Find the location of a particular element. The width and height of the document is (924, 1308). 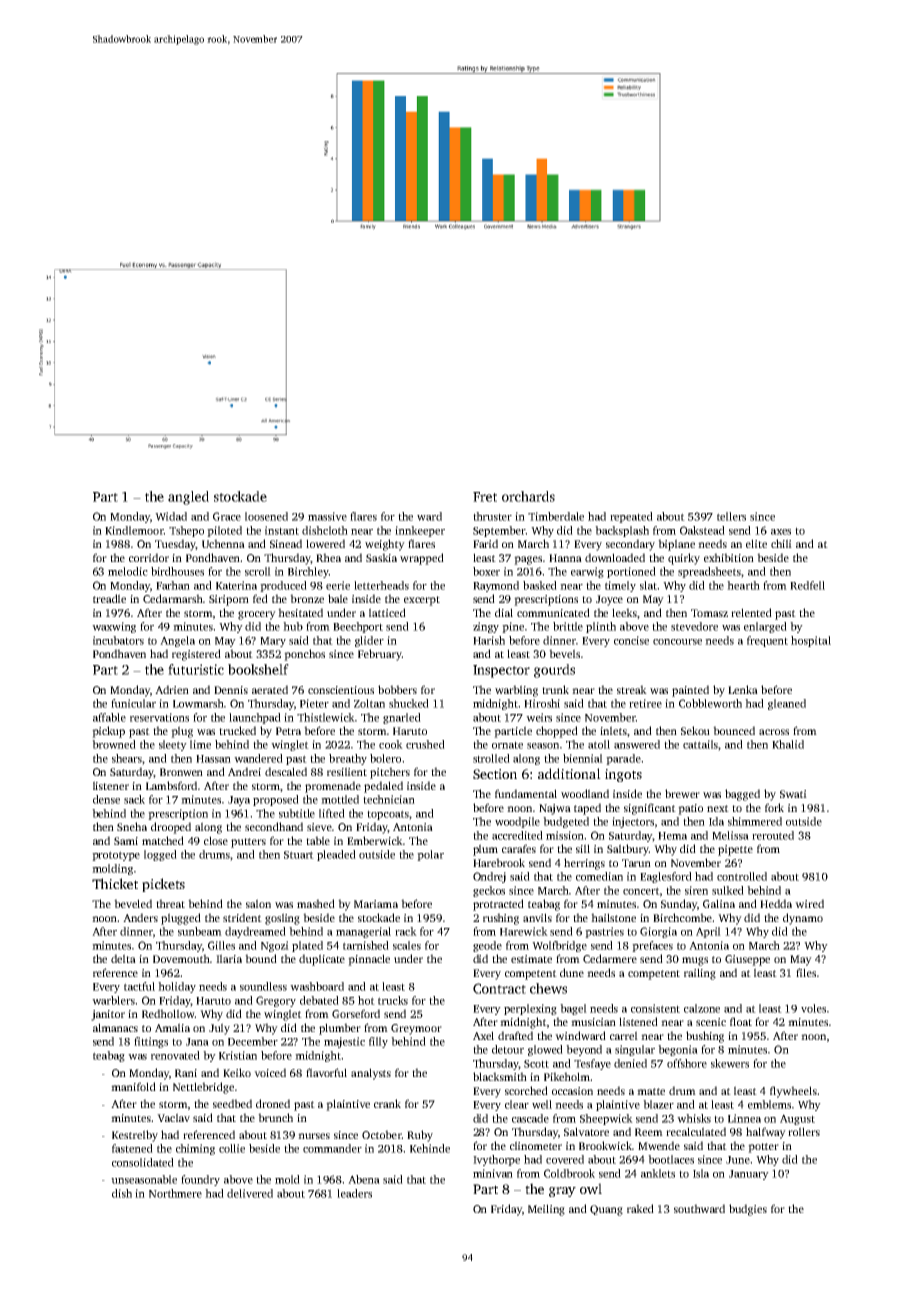

Saltbury is located at coordinates (628, 850).
